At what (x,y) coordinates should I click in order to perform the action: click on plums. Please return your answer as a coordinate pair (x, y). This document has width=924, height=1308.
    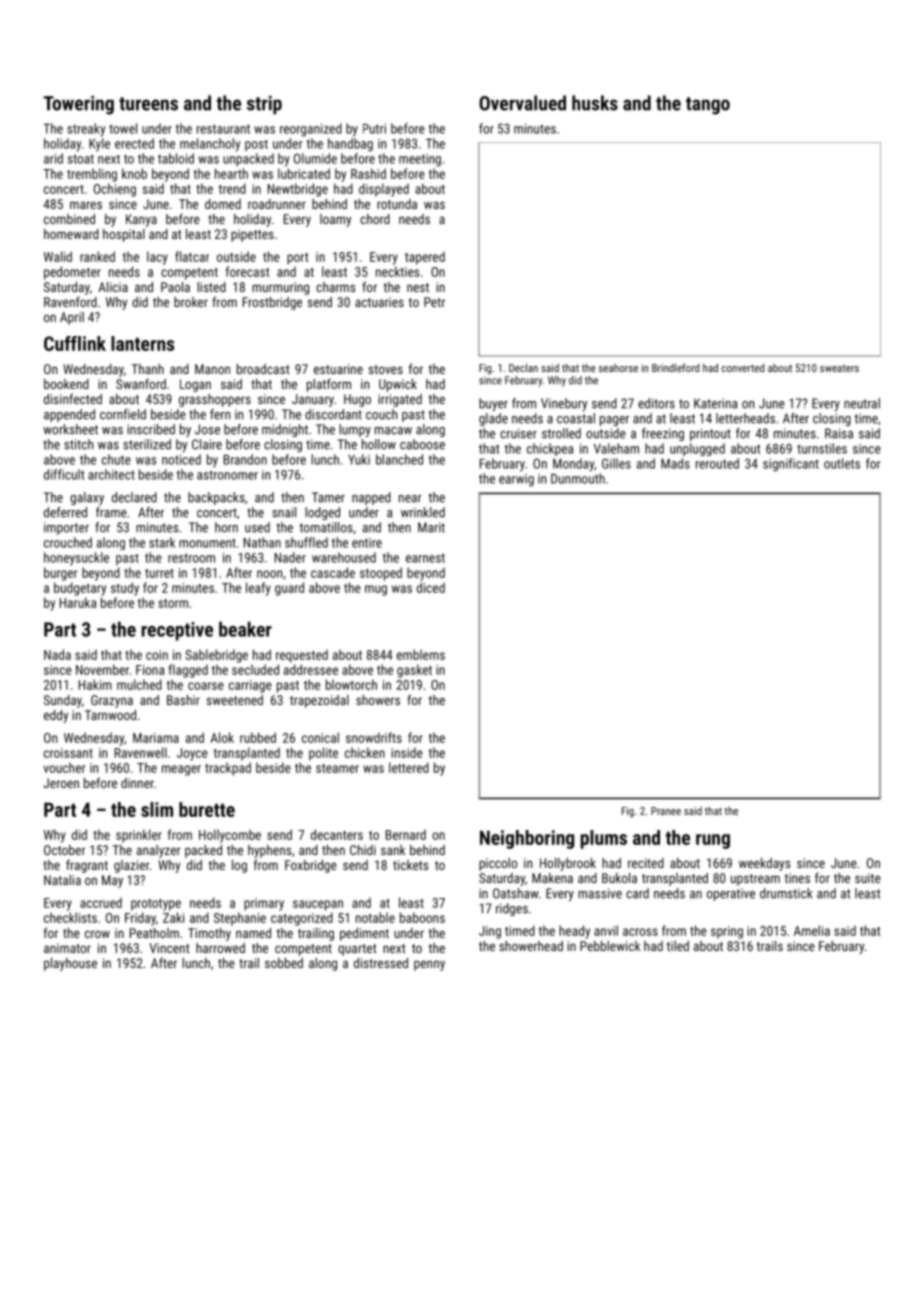
    Looking at the image, I should click on (604, 839).
